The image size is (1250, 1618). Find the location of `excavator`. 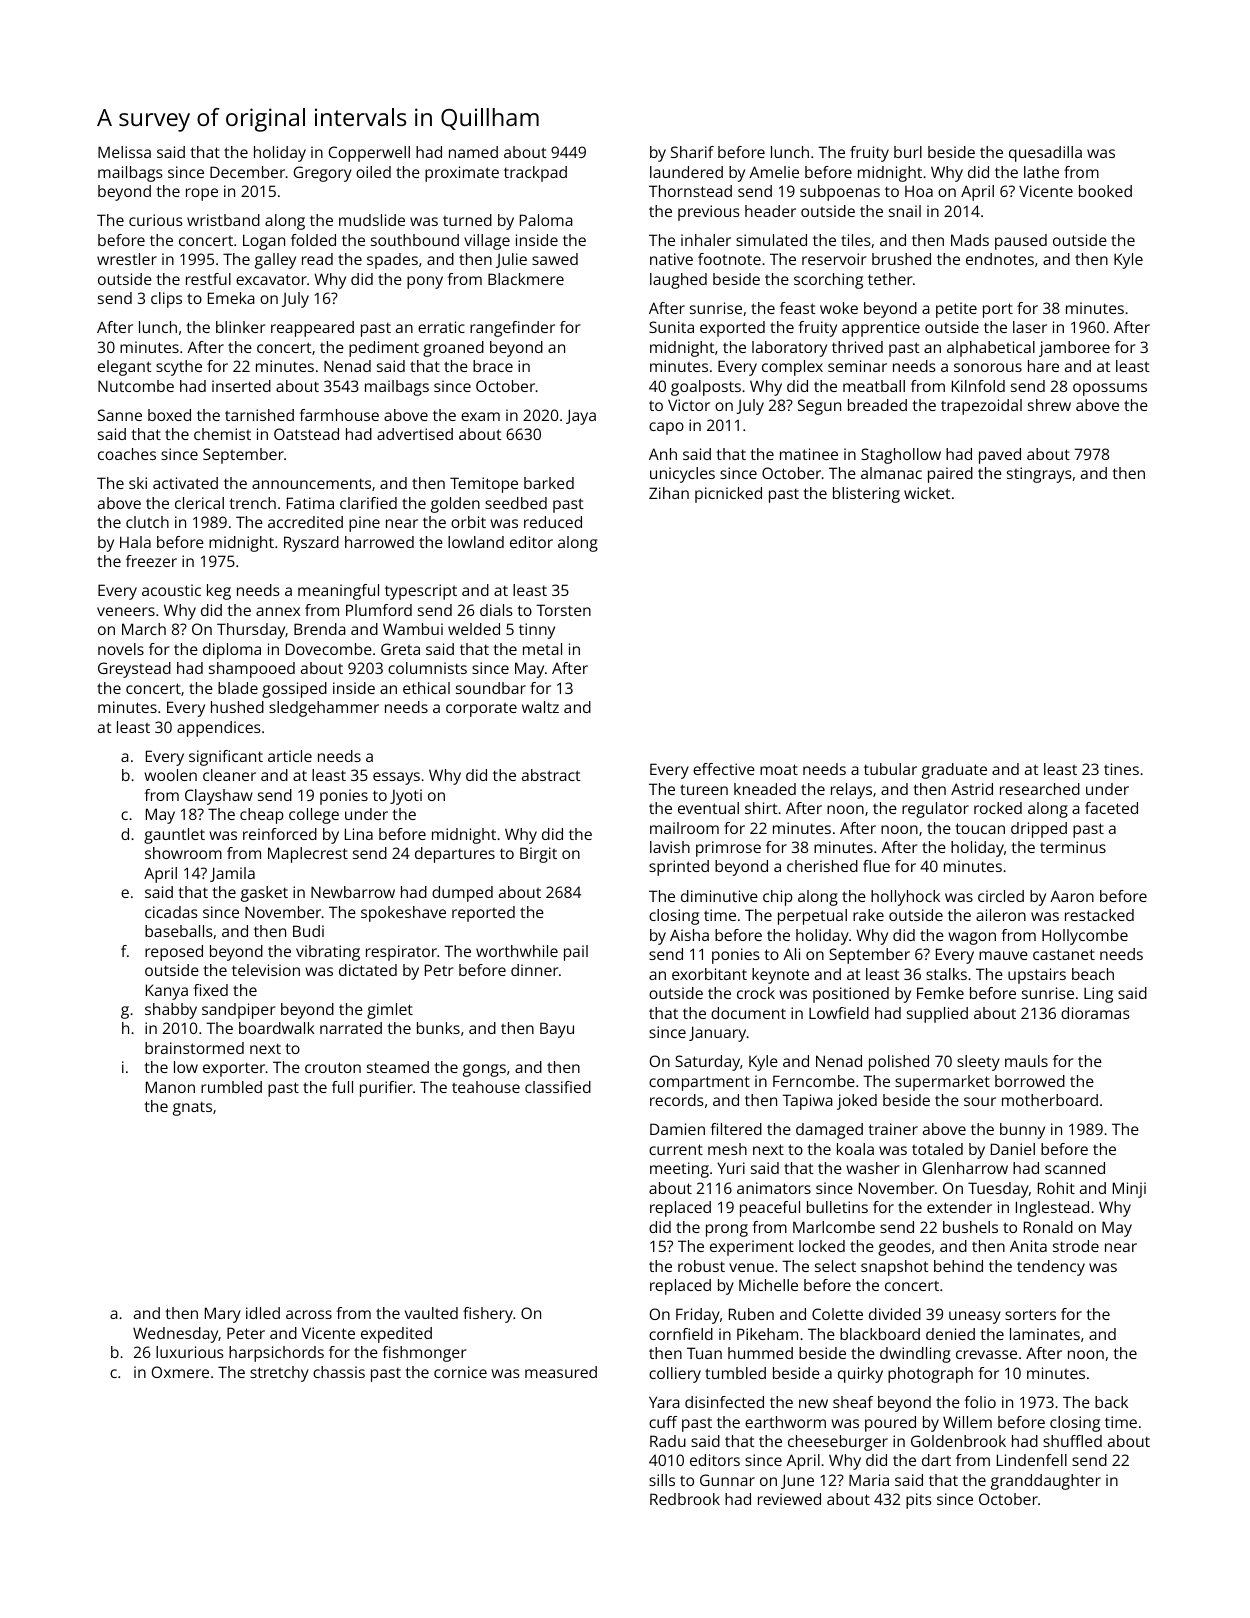

excavator is located at coordinates (271, 279).
